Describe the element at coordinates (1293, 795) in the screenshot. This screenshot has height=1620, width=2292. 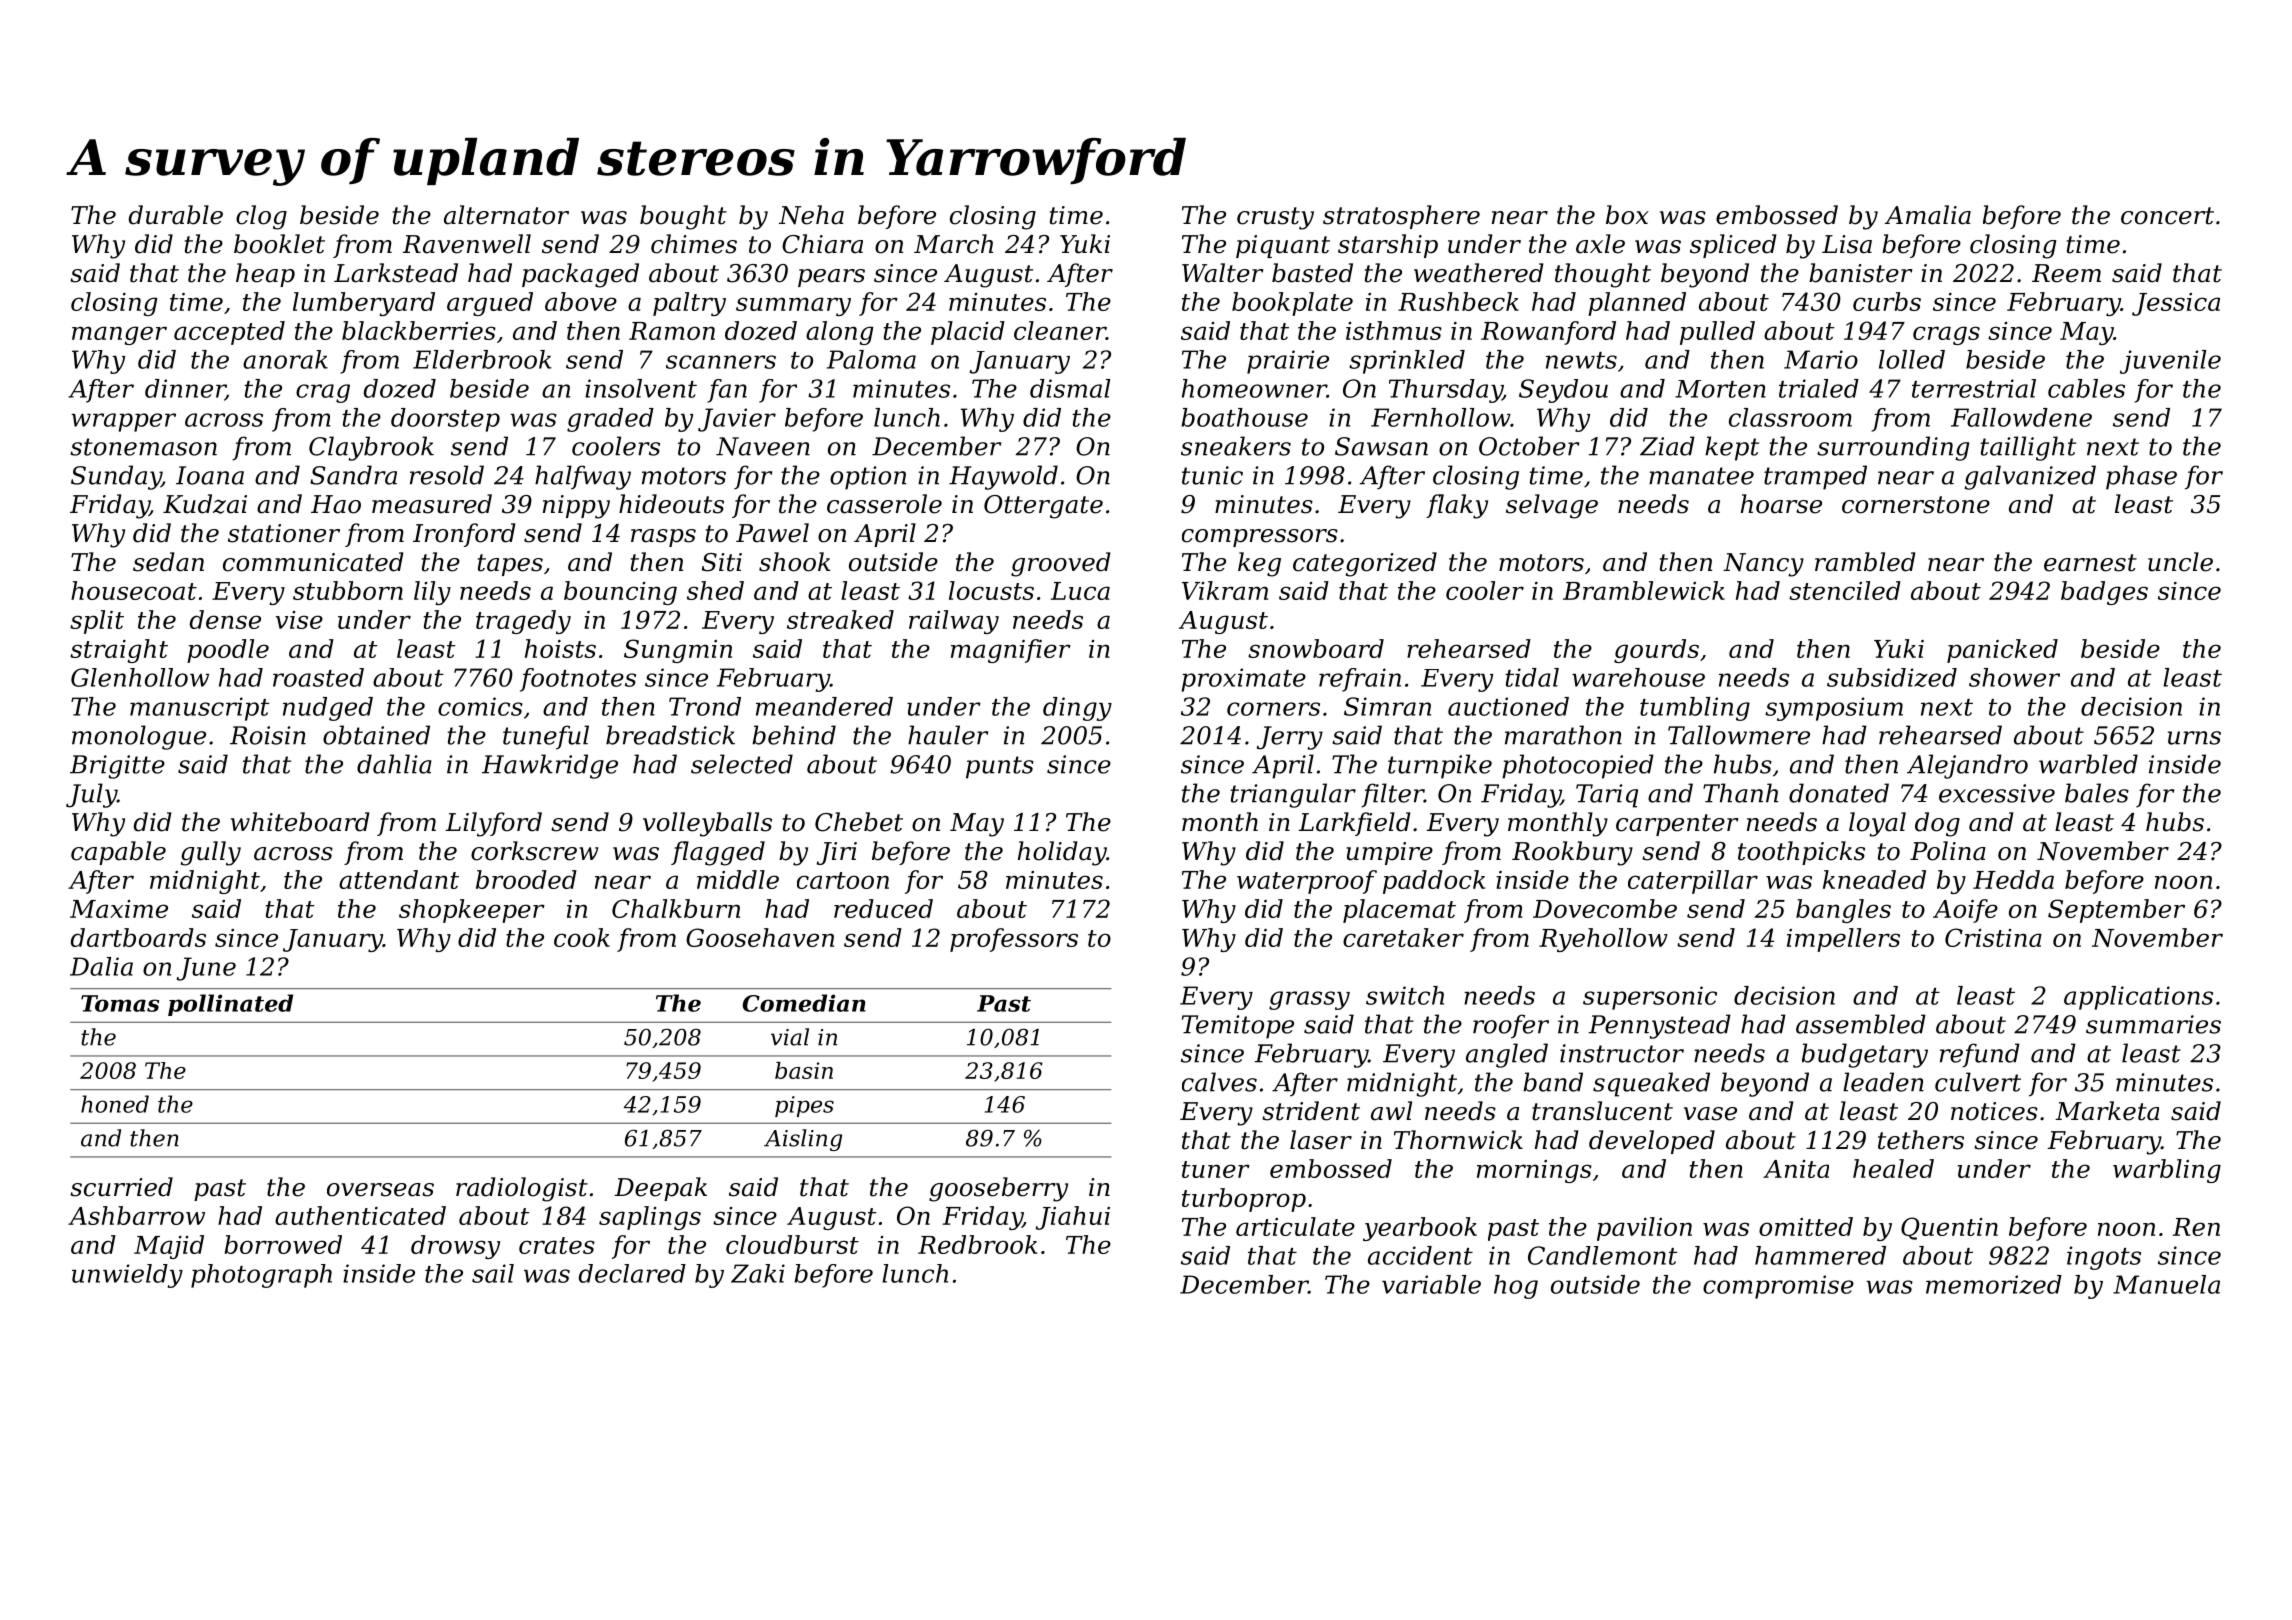
I see `triangular` at that location.
